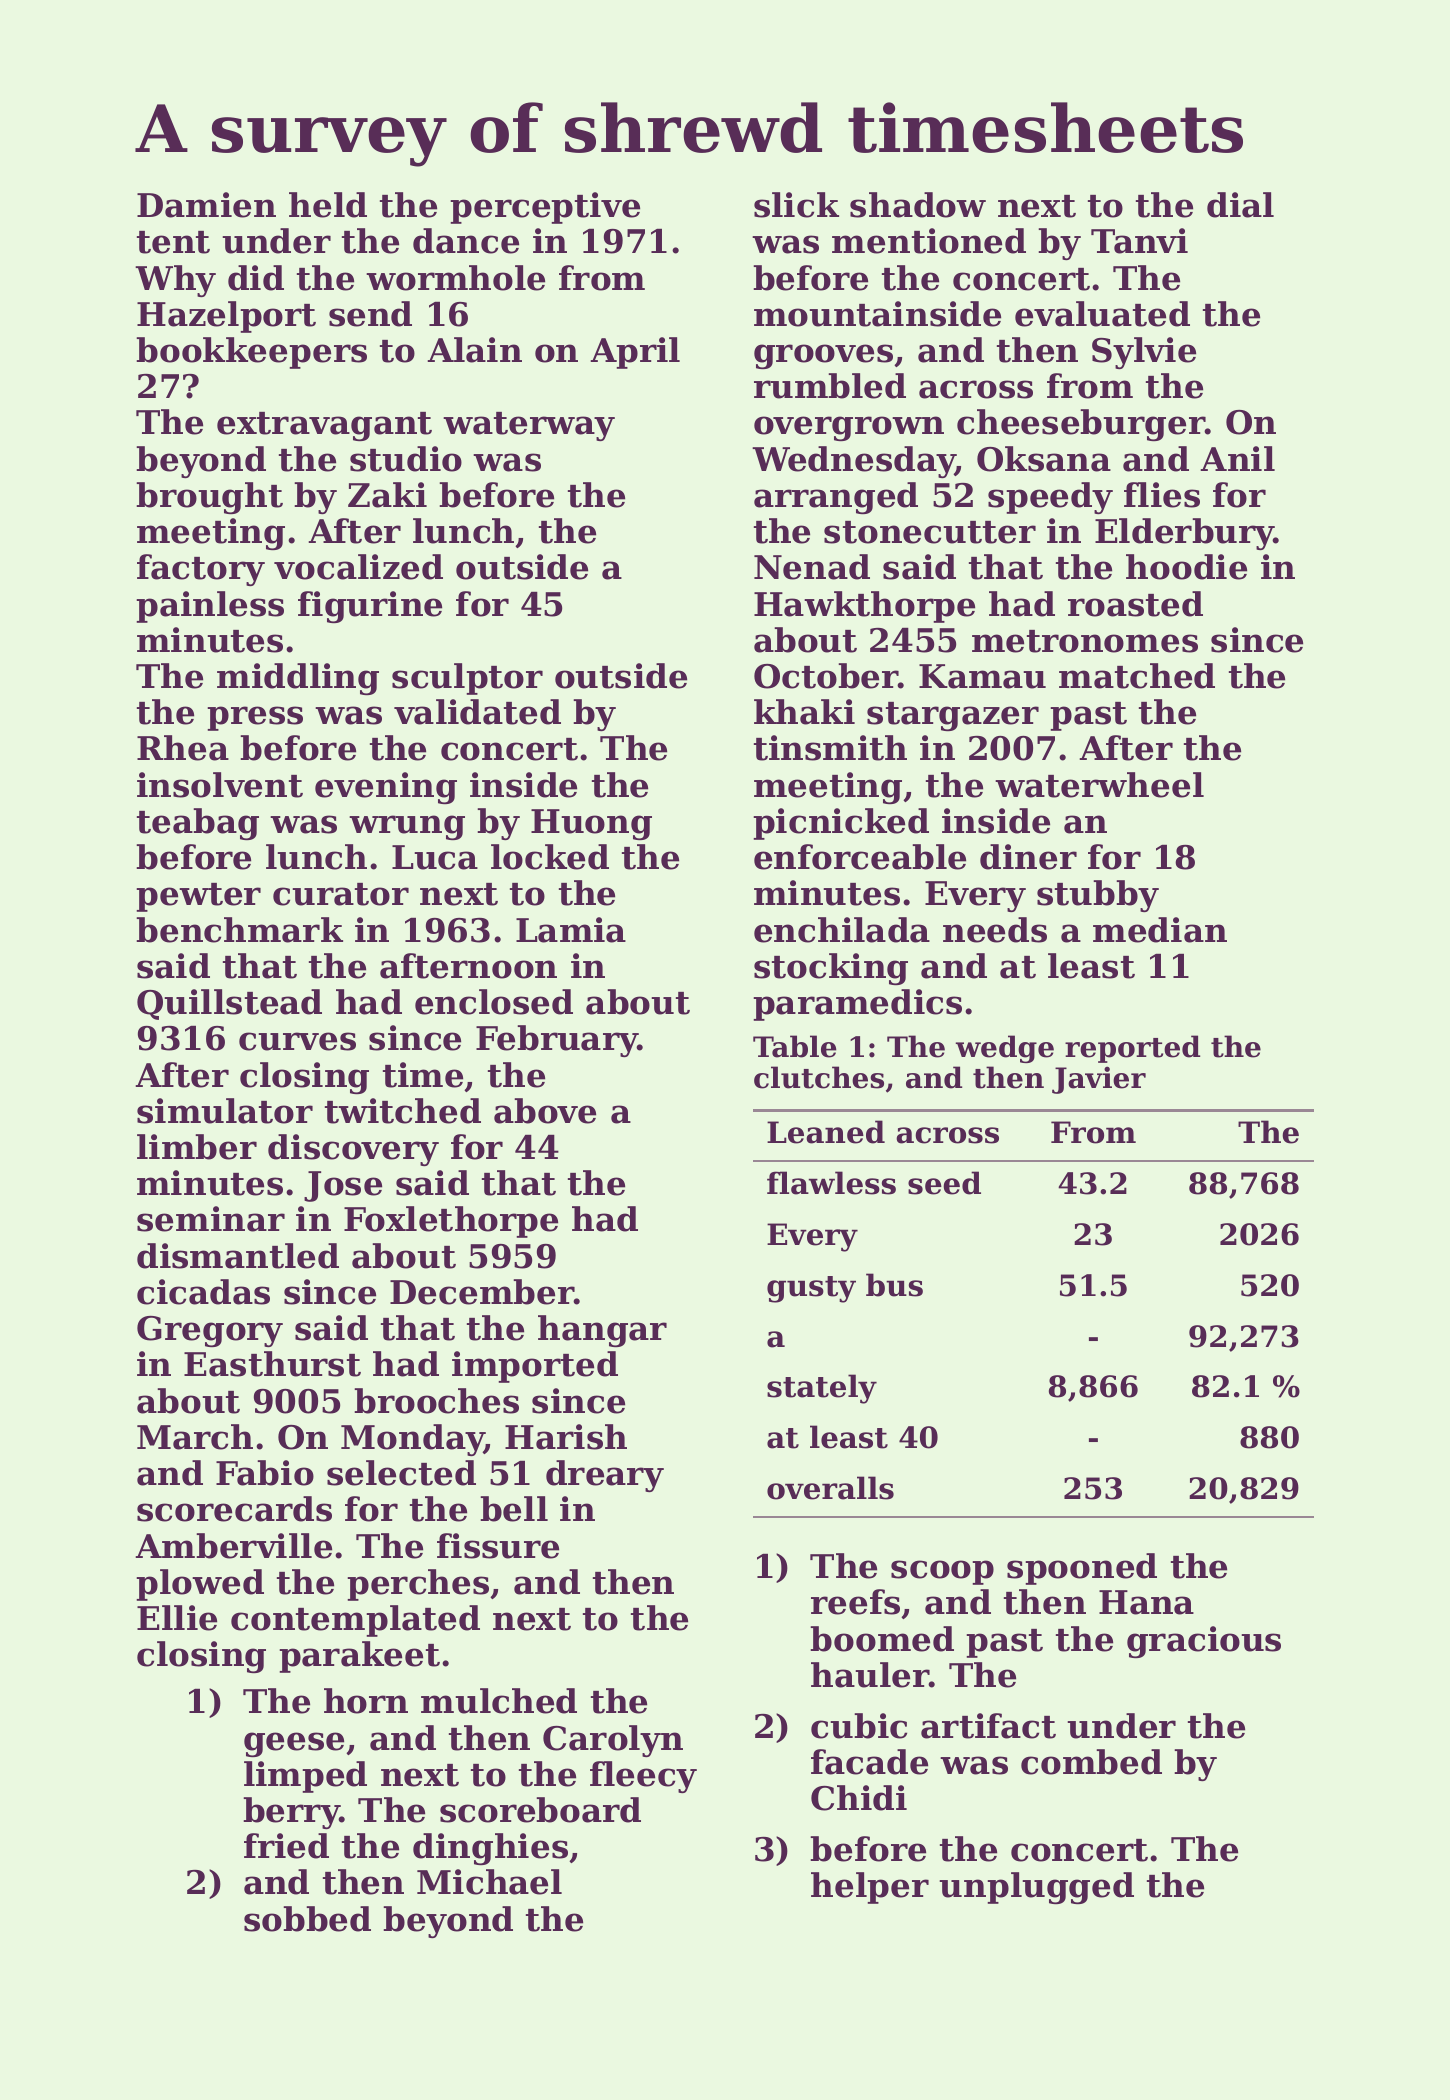  What do you see at coordinates (918, 205) in the page?
I see `shadow` at bounding box center [918, 205].
